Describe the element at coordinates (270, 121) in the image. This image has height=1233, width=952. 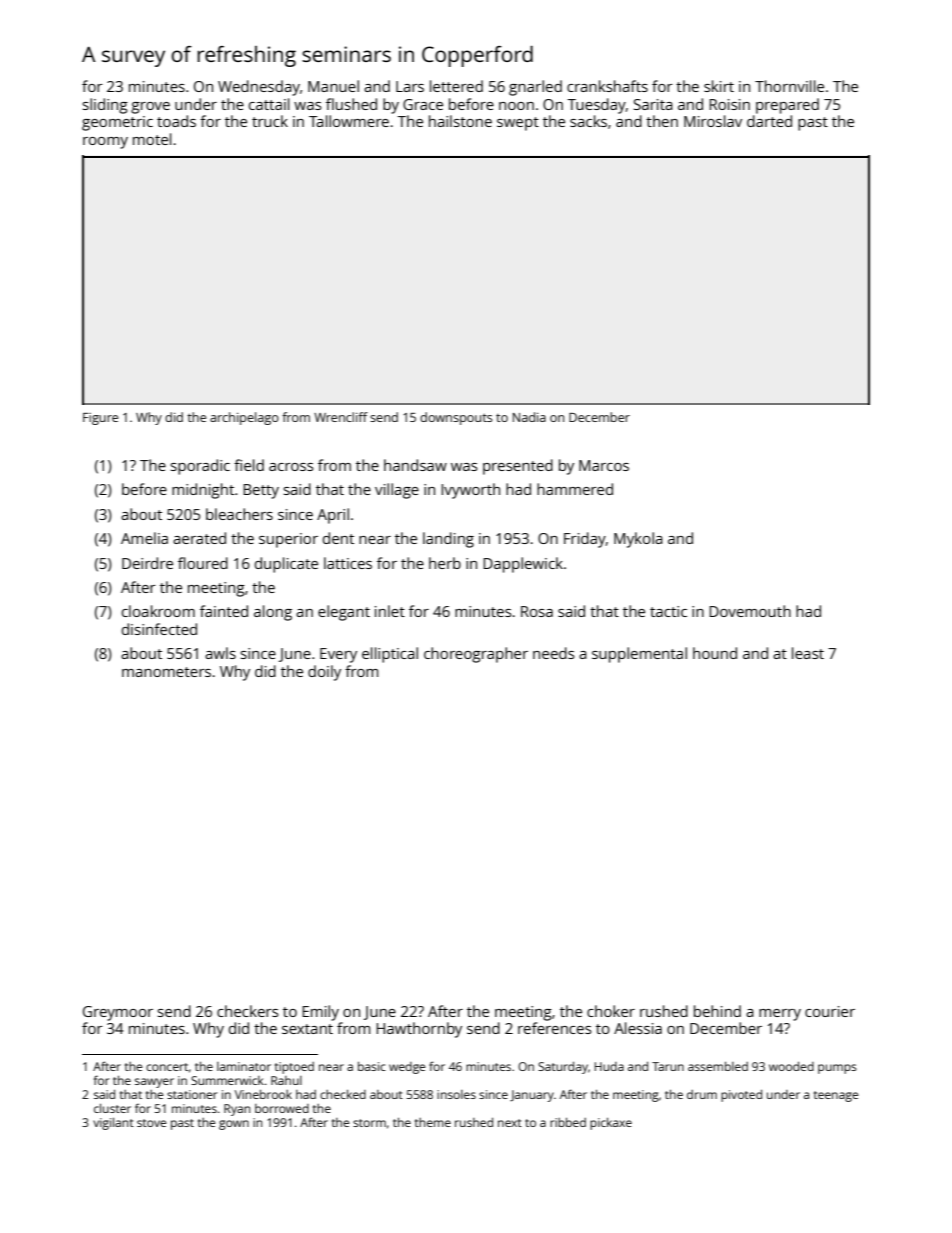
I see `truck` at that location.
